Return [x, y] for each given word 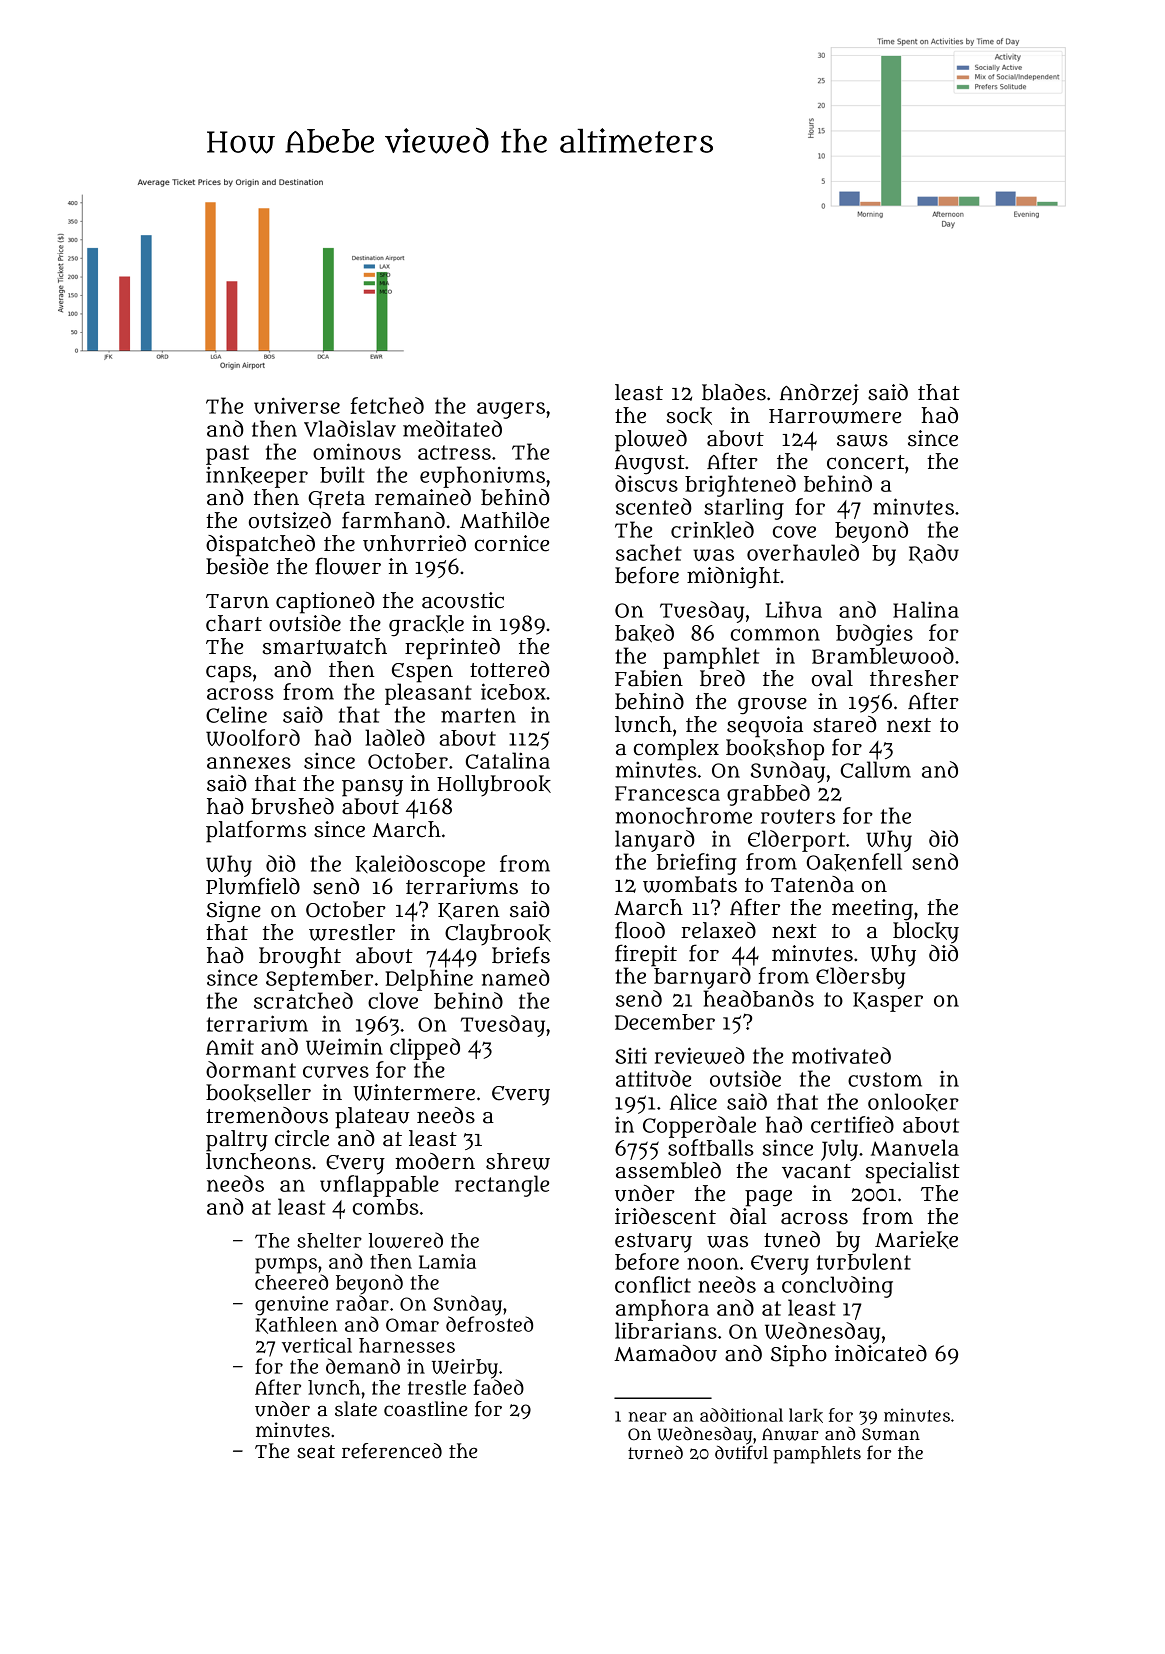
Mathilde [504, 520]
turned [655, 1452]
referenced [392, 1451]
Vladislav [350, 428]
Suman [891, 1434]
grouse [772, 706]
